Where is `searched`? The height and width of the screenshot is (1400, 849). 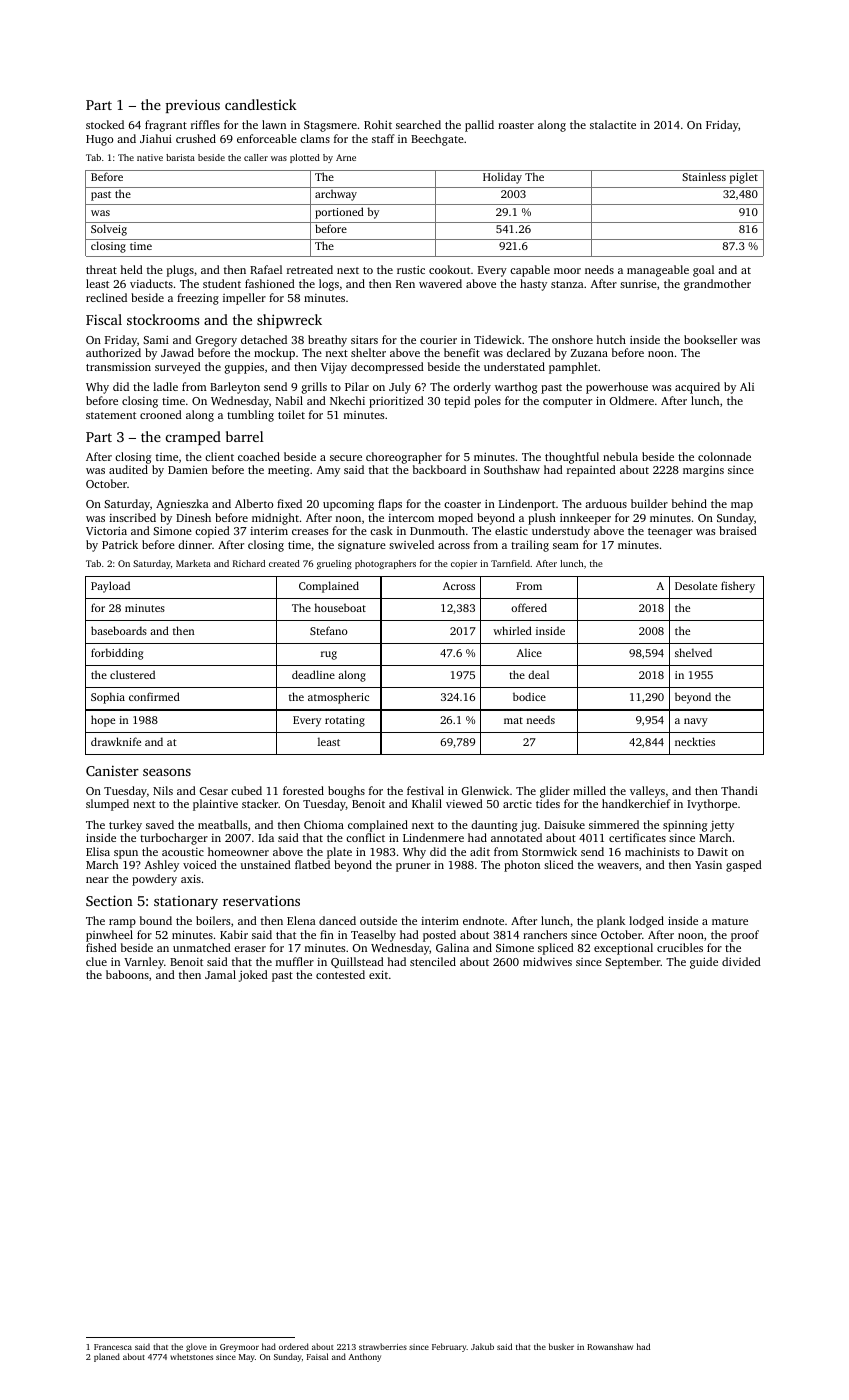
searched is located at coordinates (418, 124).
